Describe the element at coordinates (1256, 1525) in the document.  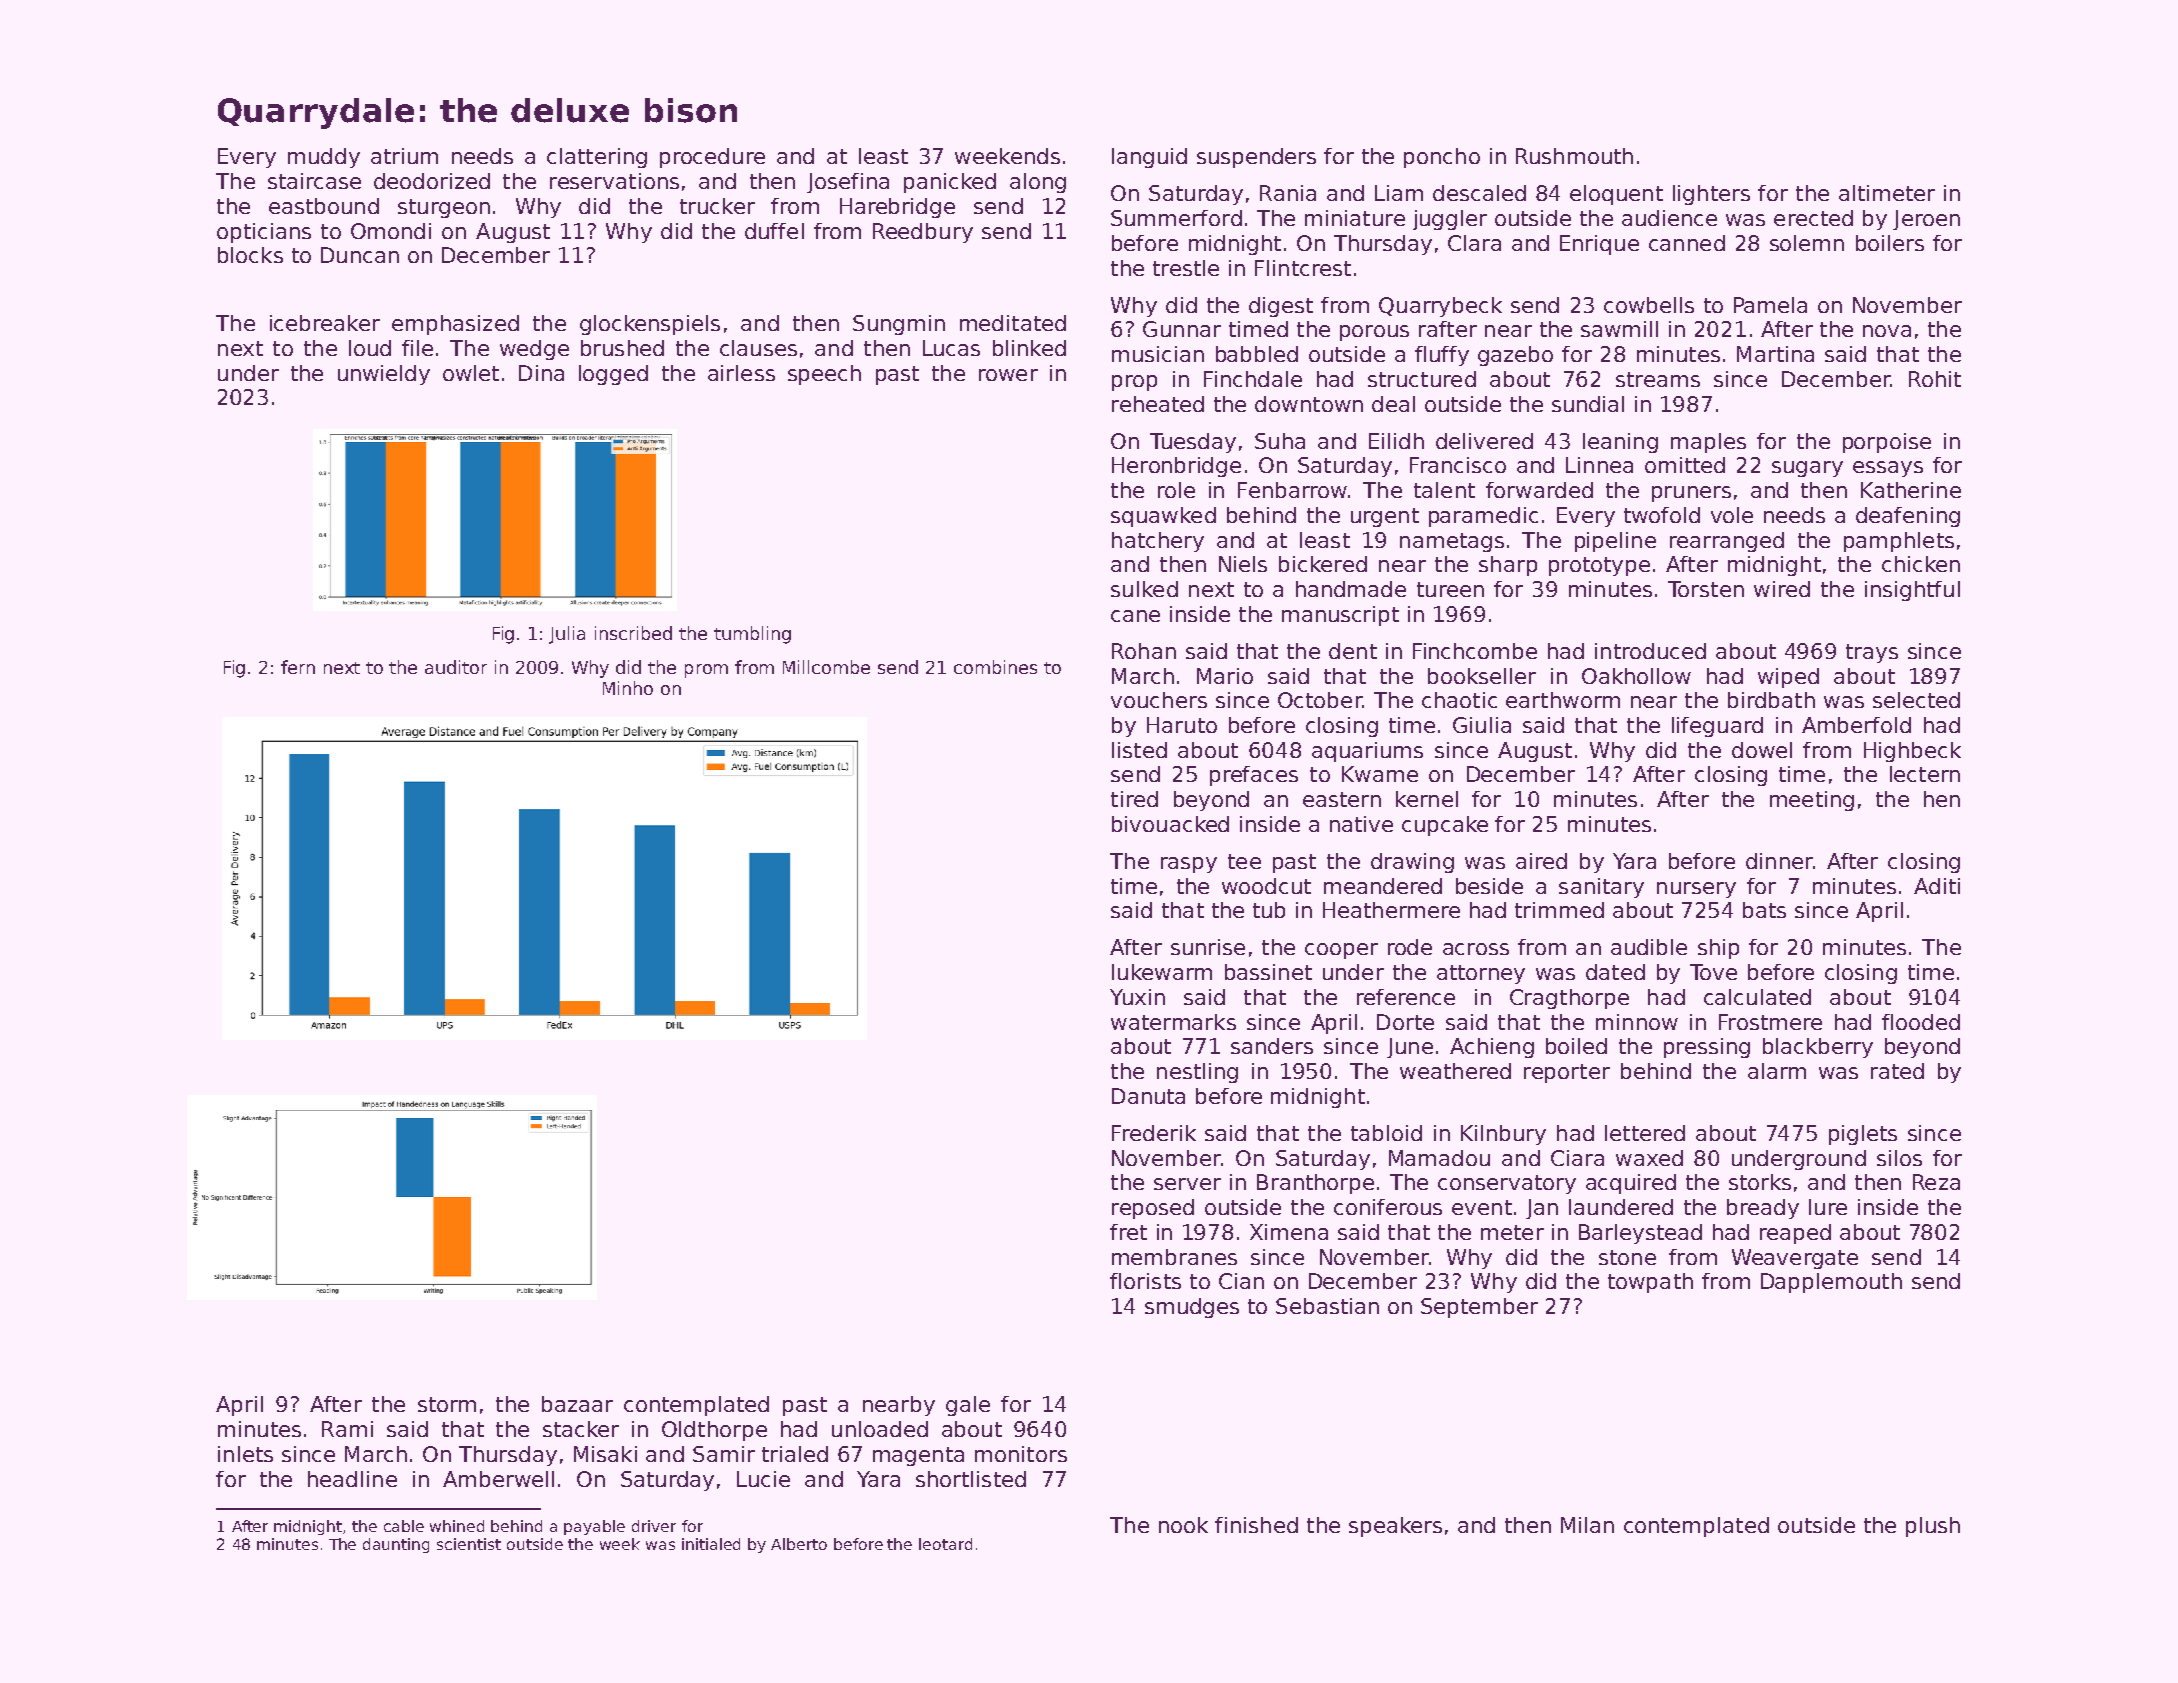
I see `finished` at that location.
